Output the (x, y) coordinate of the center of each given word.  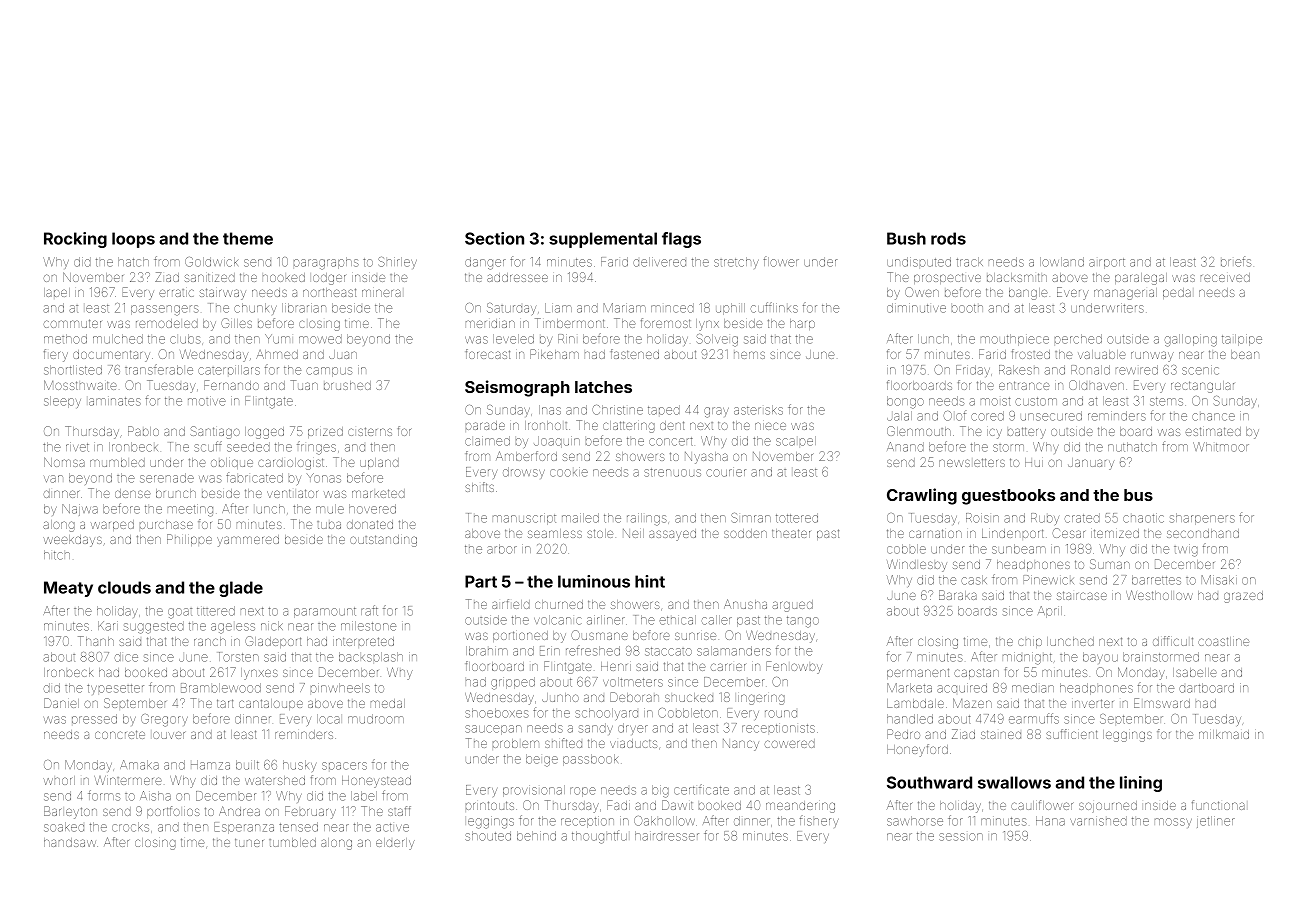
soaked (64, 827)
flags (681, 240)
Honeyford (917, 750)
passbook (590, 760)
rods (948, 238)
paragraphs (326, 263)
